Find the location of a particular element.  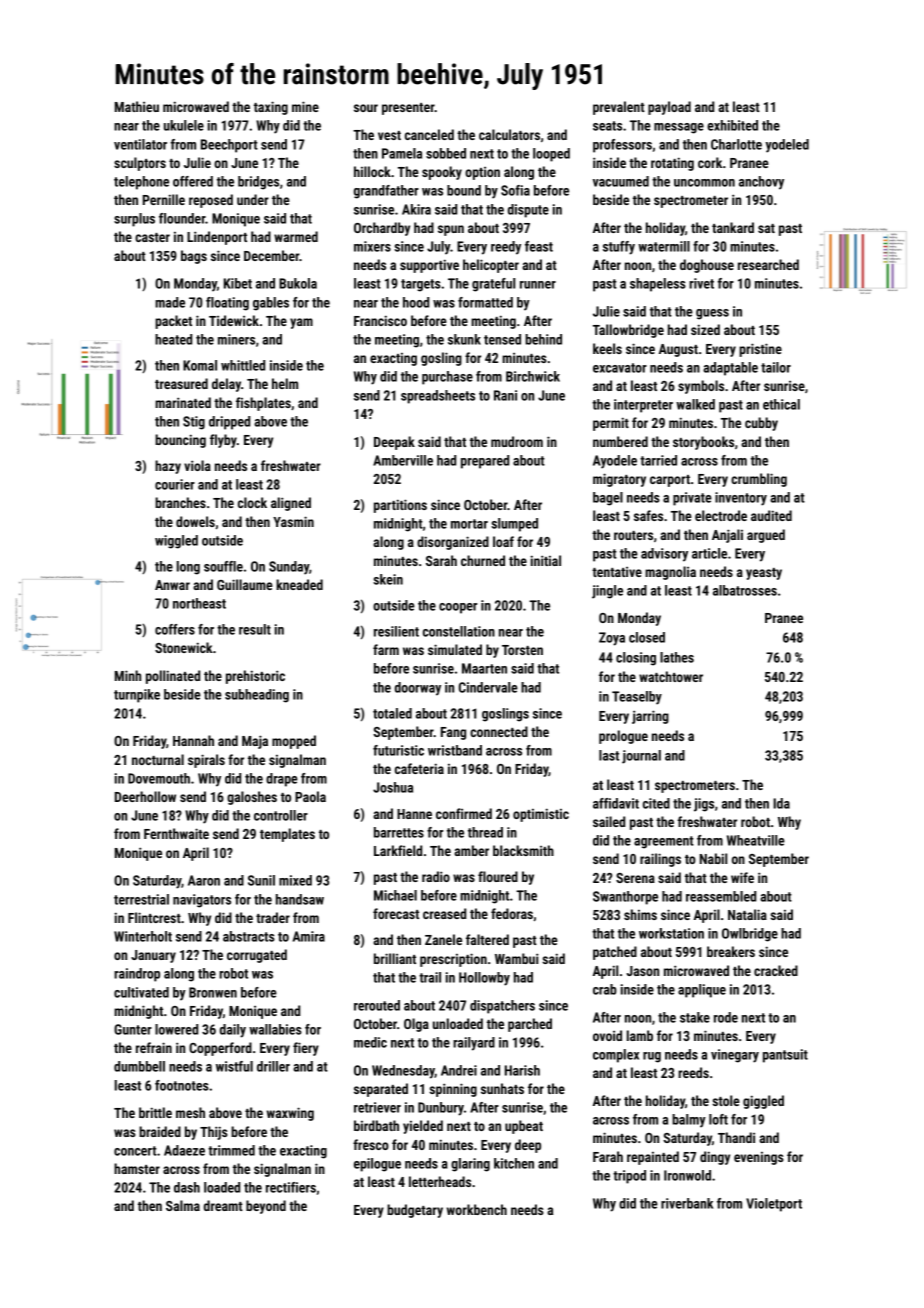

symbols is located at coordinates (701, 387).
